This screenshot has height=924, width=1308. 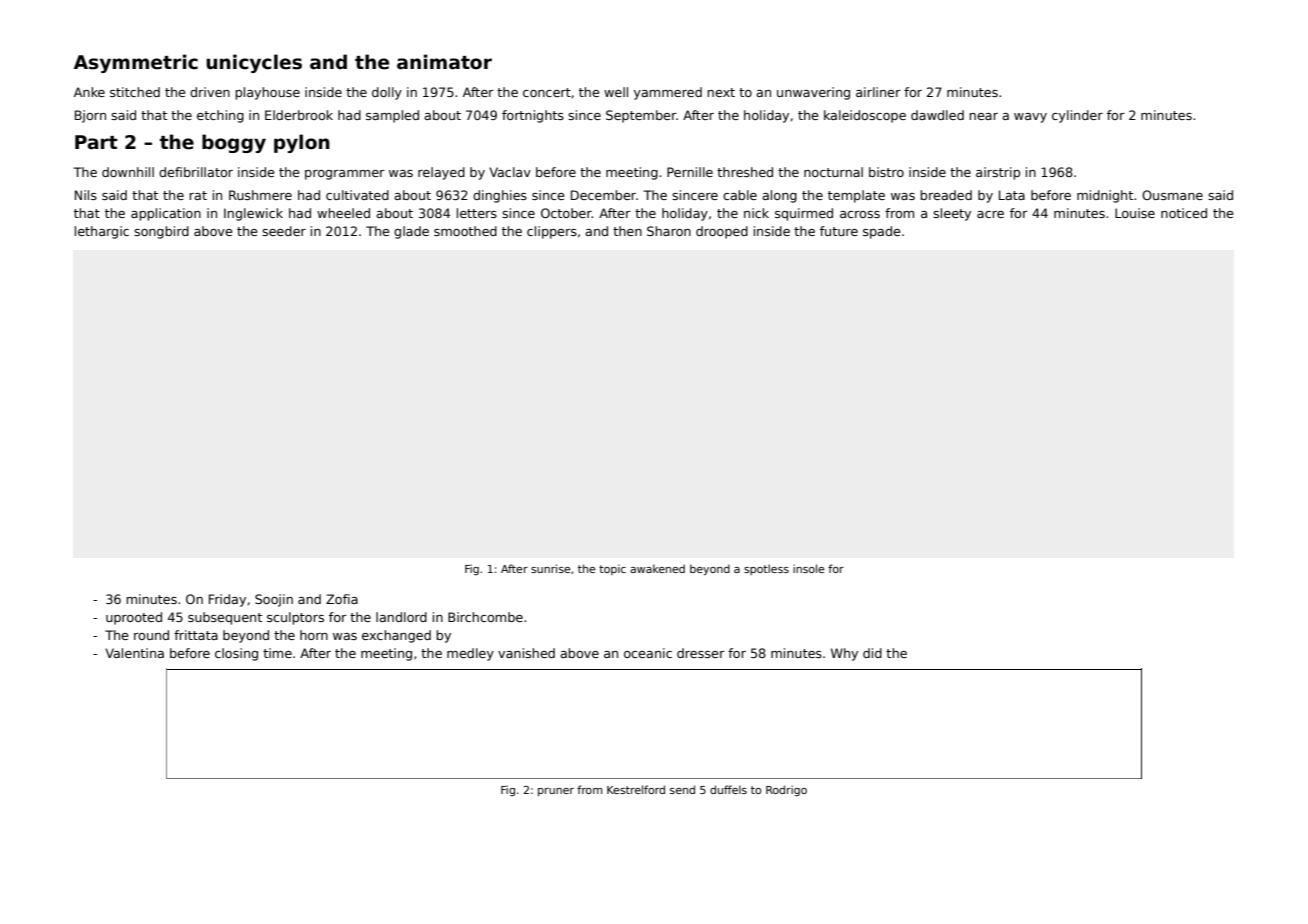 I want to click on airliner, so click(x=878, y=92).
